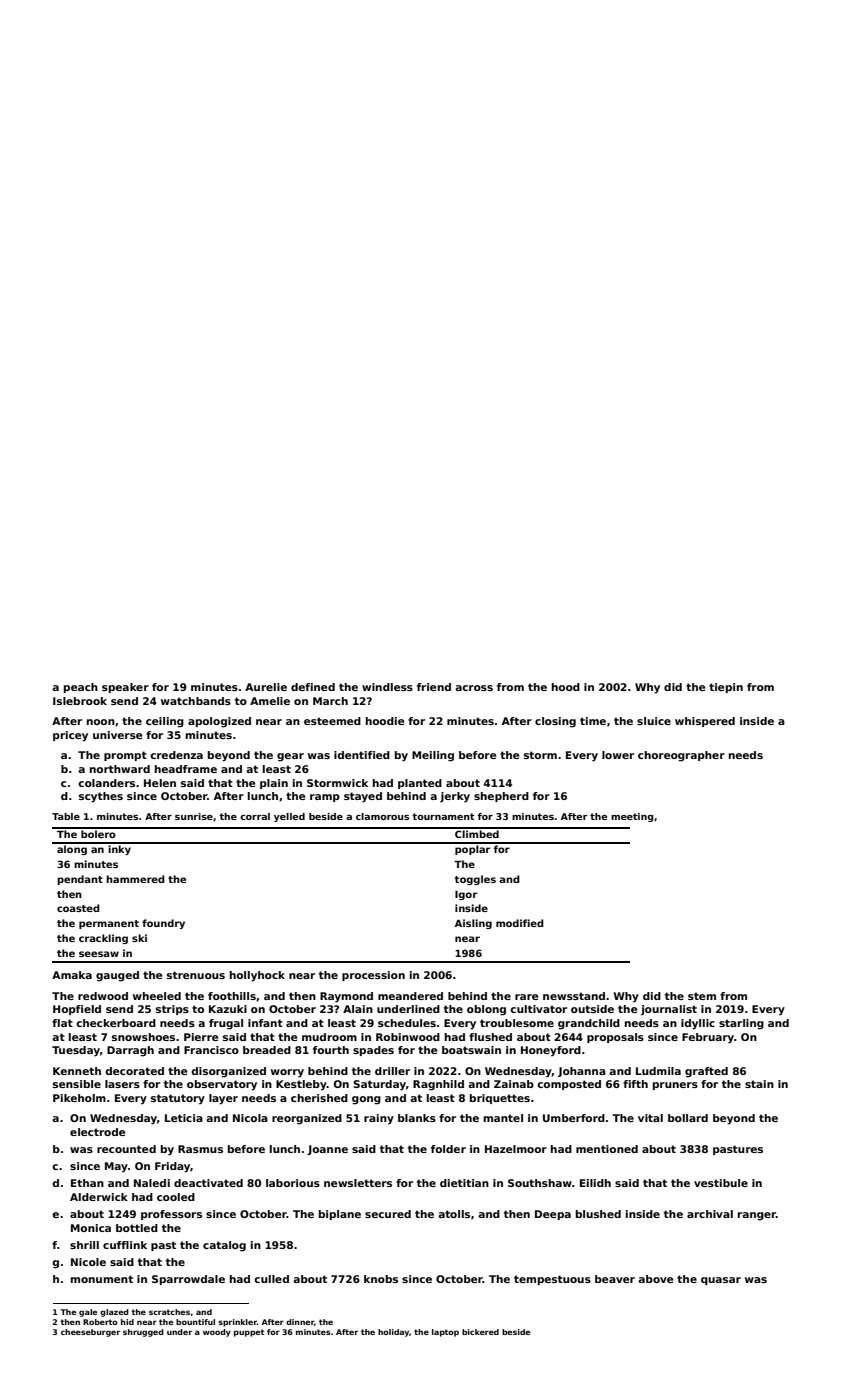 The height and width of the screenshot is (1400, 849). Describe the element at coordinates (249, 1333) in the screenshot. I see `puppet` at that location.
